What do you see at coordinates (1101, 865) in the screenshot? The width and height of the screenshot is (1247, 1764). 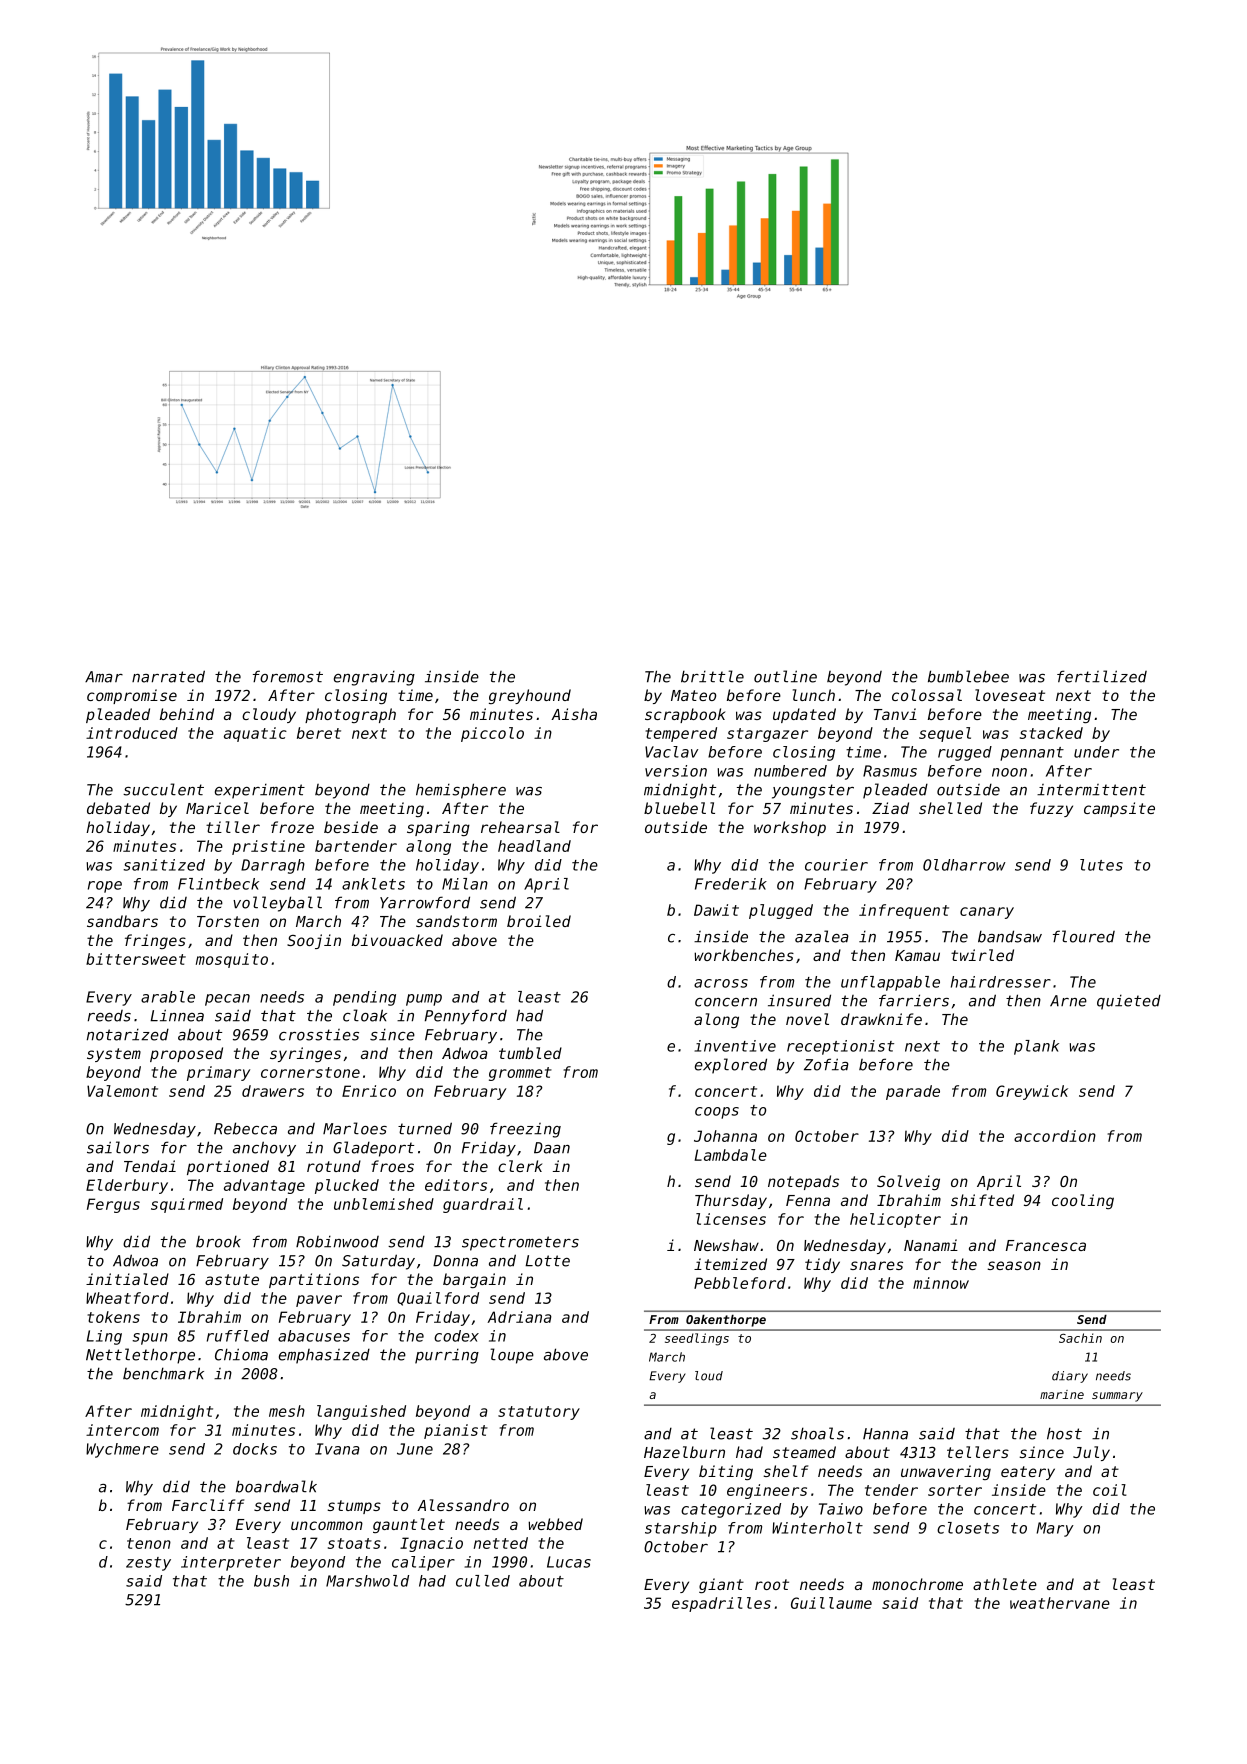 I see `lutes` at bounding box center [1101, 865].
